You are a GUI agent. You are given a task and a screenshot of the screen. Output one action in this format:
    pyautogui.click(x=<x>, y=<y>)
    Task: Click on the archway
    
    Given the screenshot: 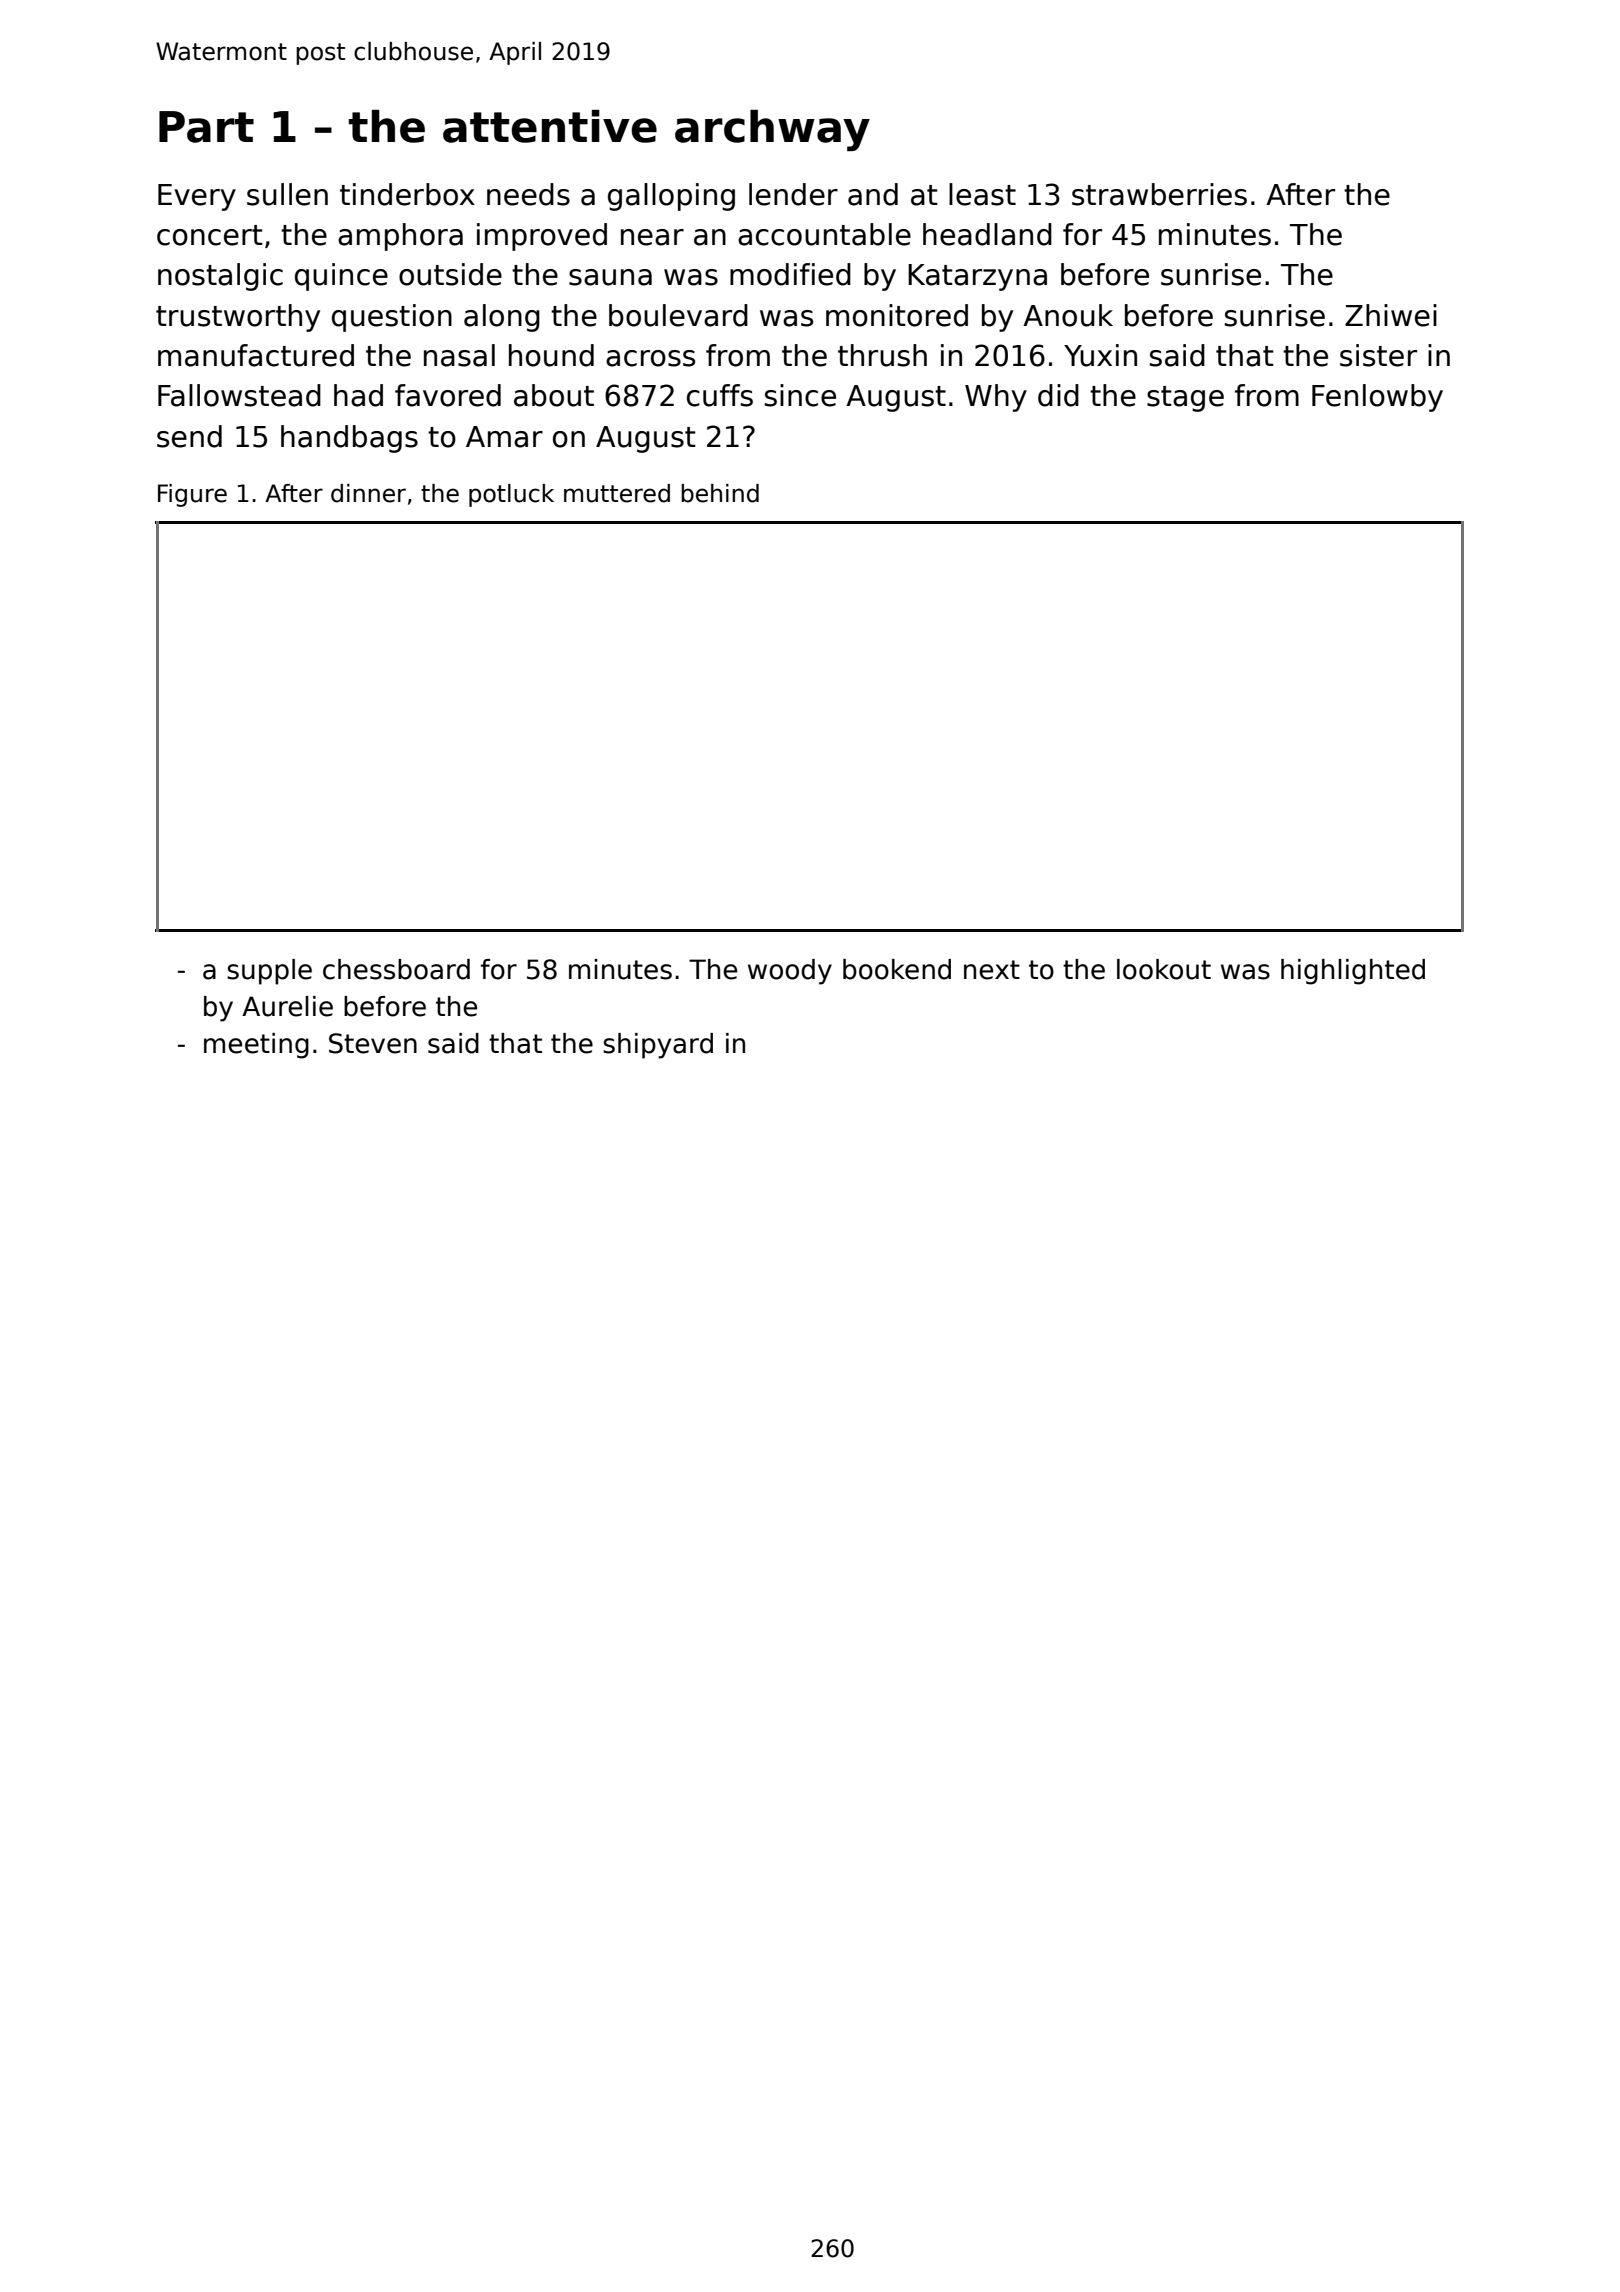 What is the action you would take?
    pyautogui.click(x=772, y=130)
